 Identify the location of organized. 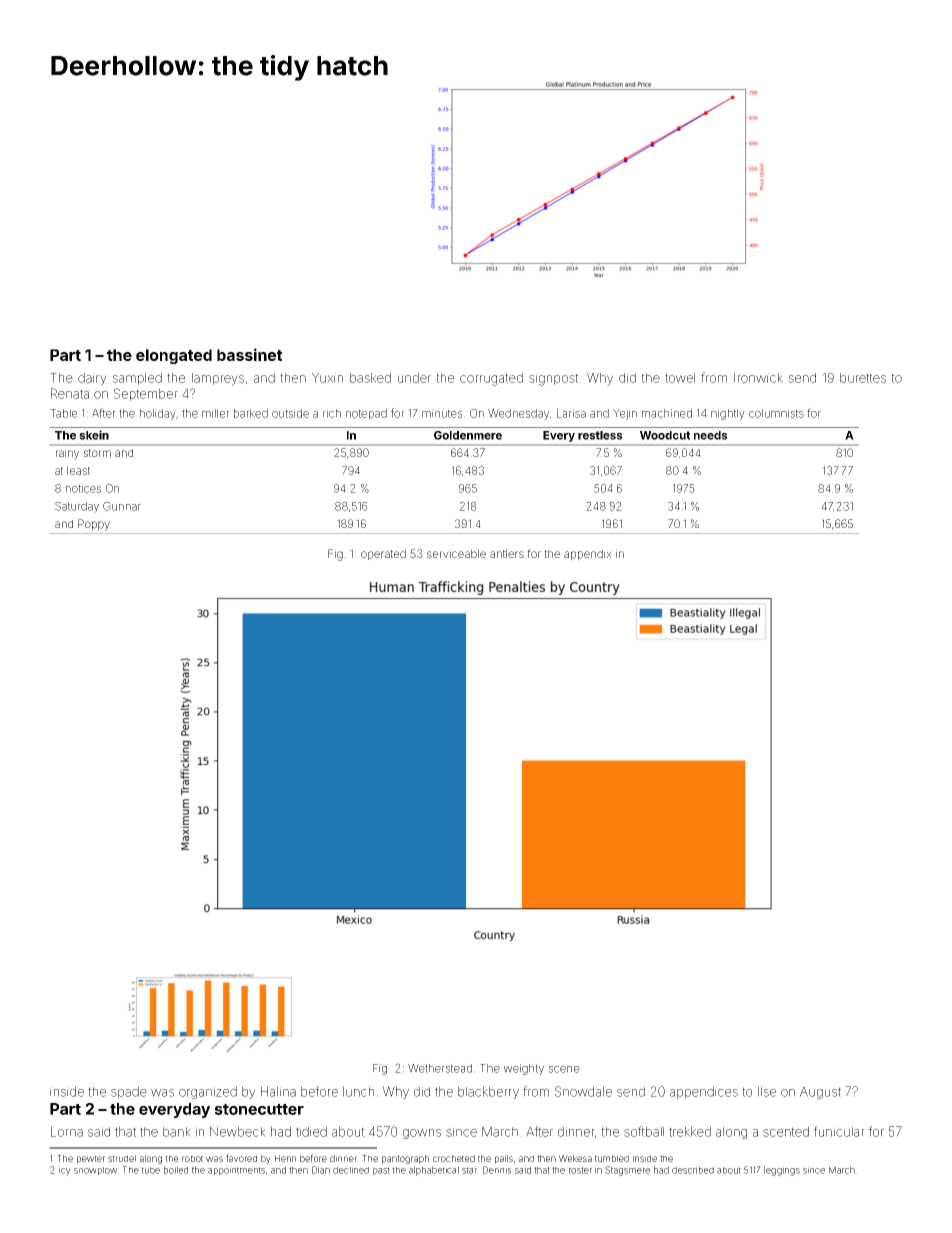
(208, 1092).
